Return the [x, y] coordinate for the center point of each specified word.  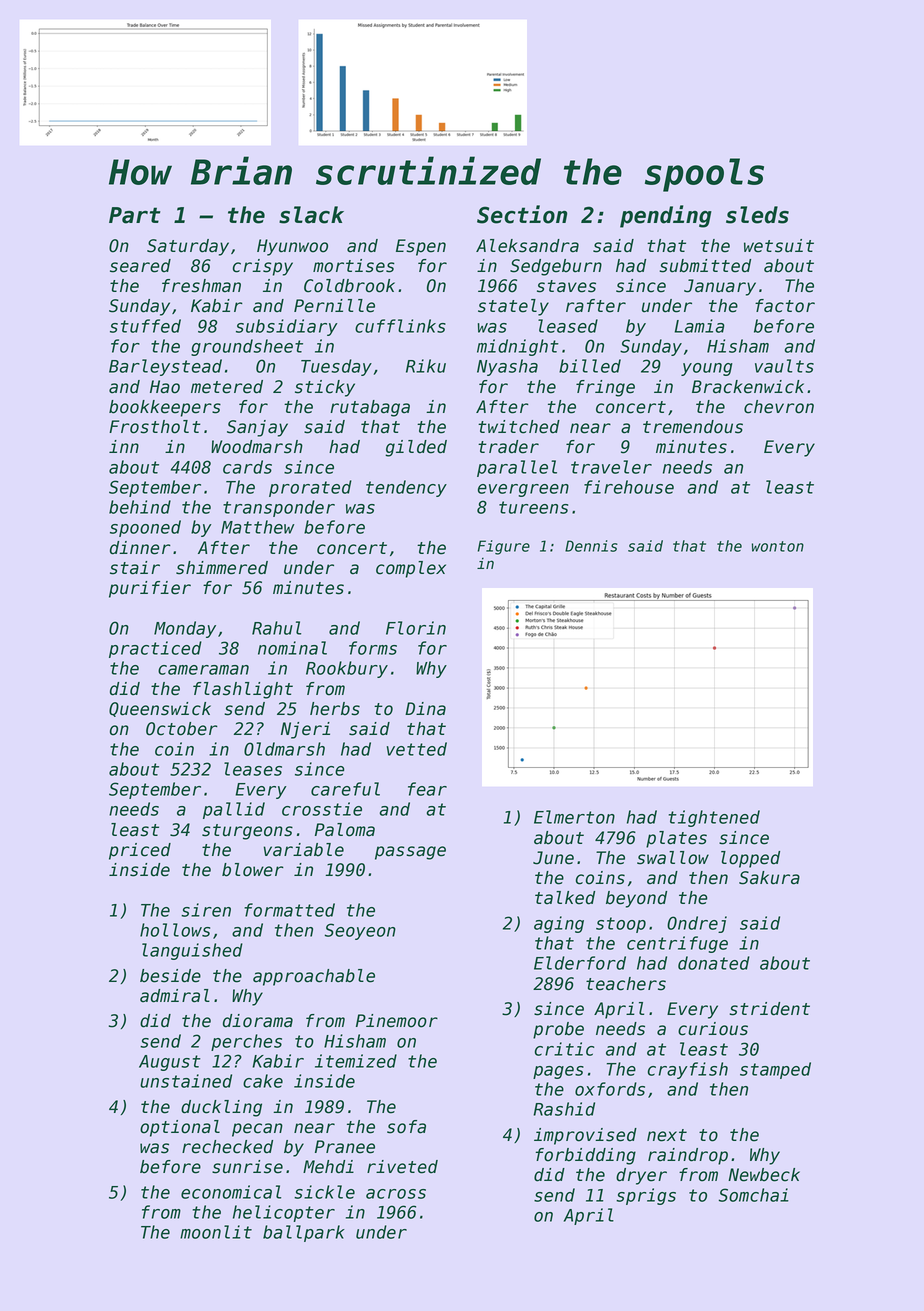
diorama [258, 1021]
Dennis [591, 546]
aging [559, 924]
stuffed [145, 326]
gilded [416, 448]
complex [411, 569]
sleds [757, 215]
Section [522, 214]
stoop [621, 925]
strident [769, 1009]
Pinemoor [397, 1021]
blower [253, 870]
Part [135, 215]
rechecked [227, 1147]
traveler [611, 467]
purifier [150, 589]
